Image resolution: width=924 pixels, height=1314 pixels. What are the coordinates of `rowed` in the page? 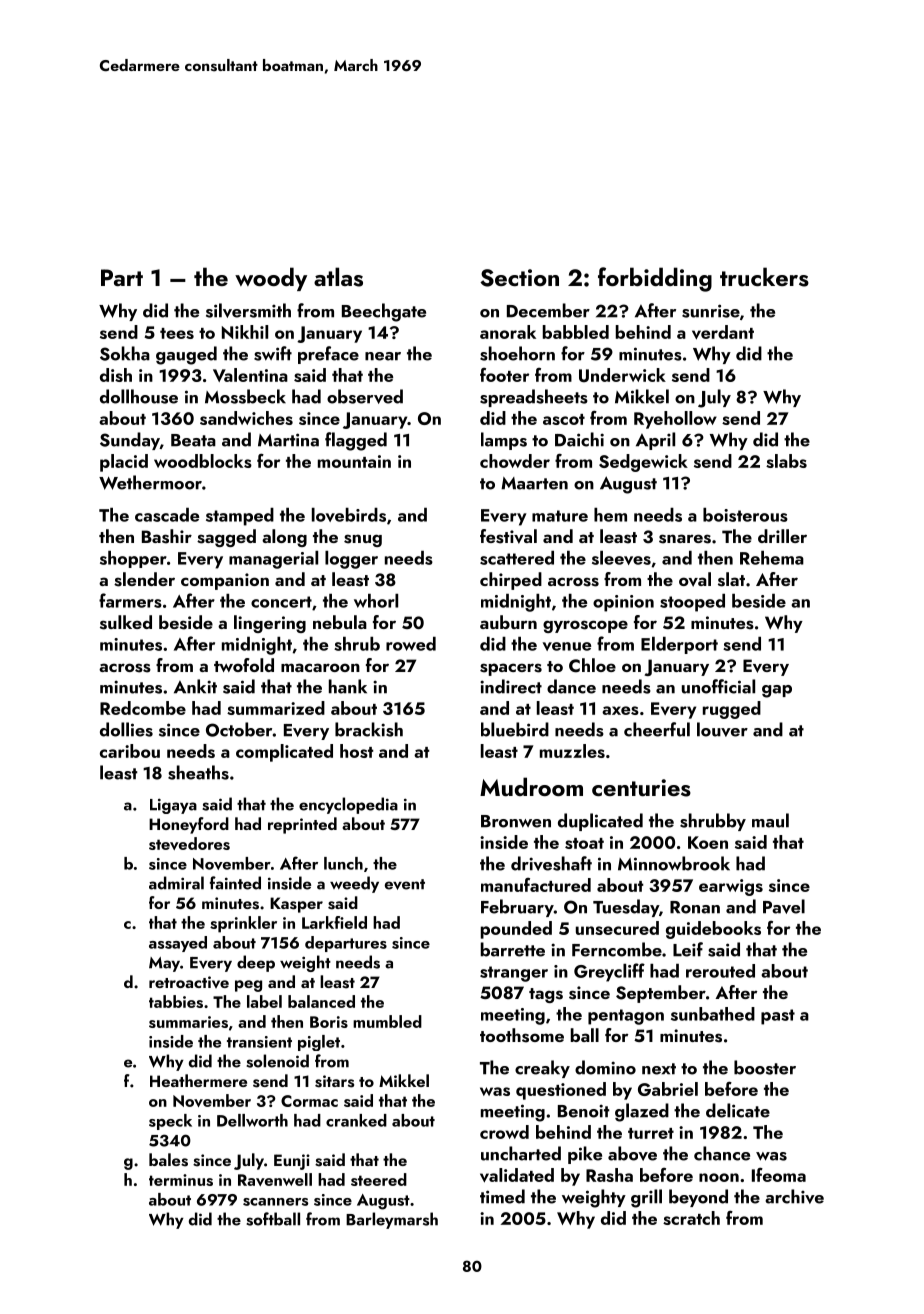 It's located at (411, 644).
